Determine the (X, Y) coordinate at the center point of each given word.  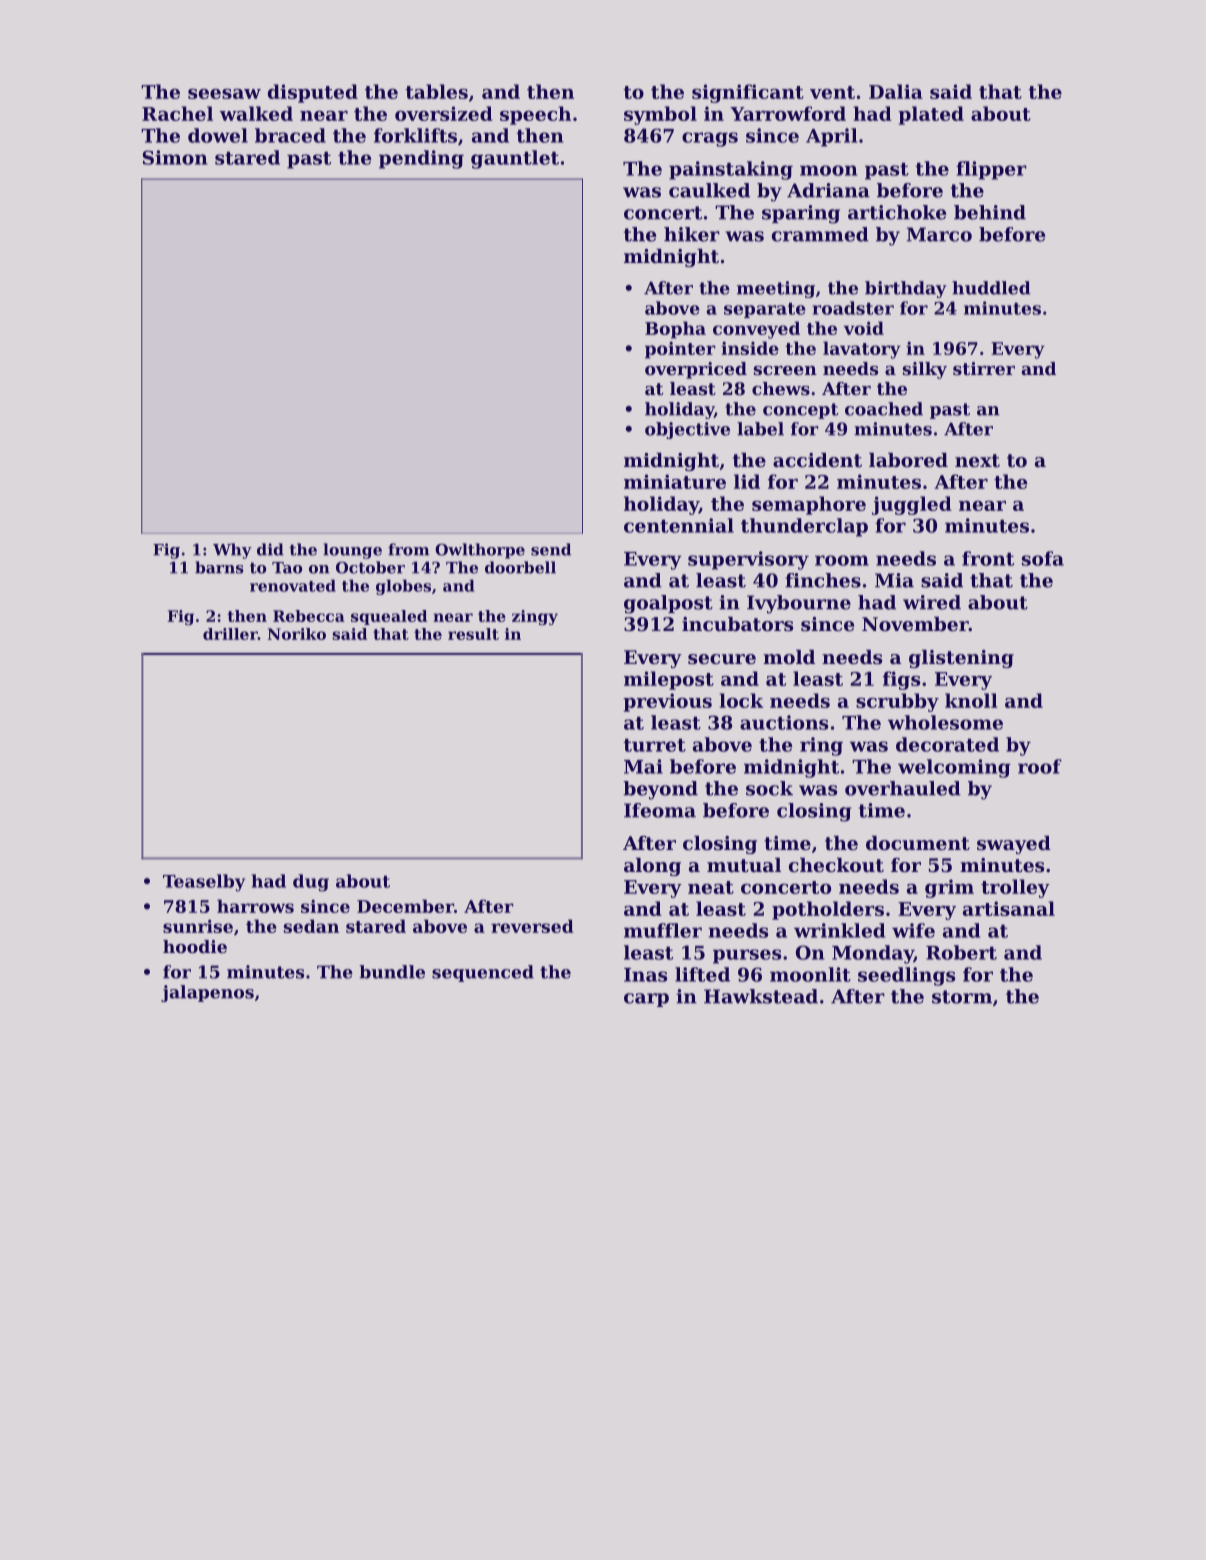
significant (748, 93)
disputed (313, 93)
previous (667, 702)
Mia (894, 580)
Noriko (297, 634)
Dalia (896, 91)
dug (311, 883)
